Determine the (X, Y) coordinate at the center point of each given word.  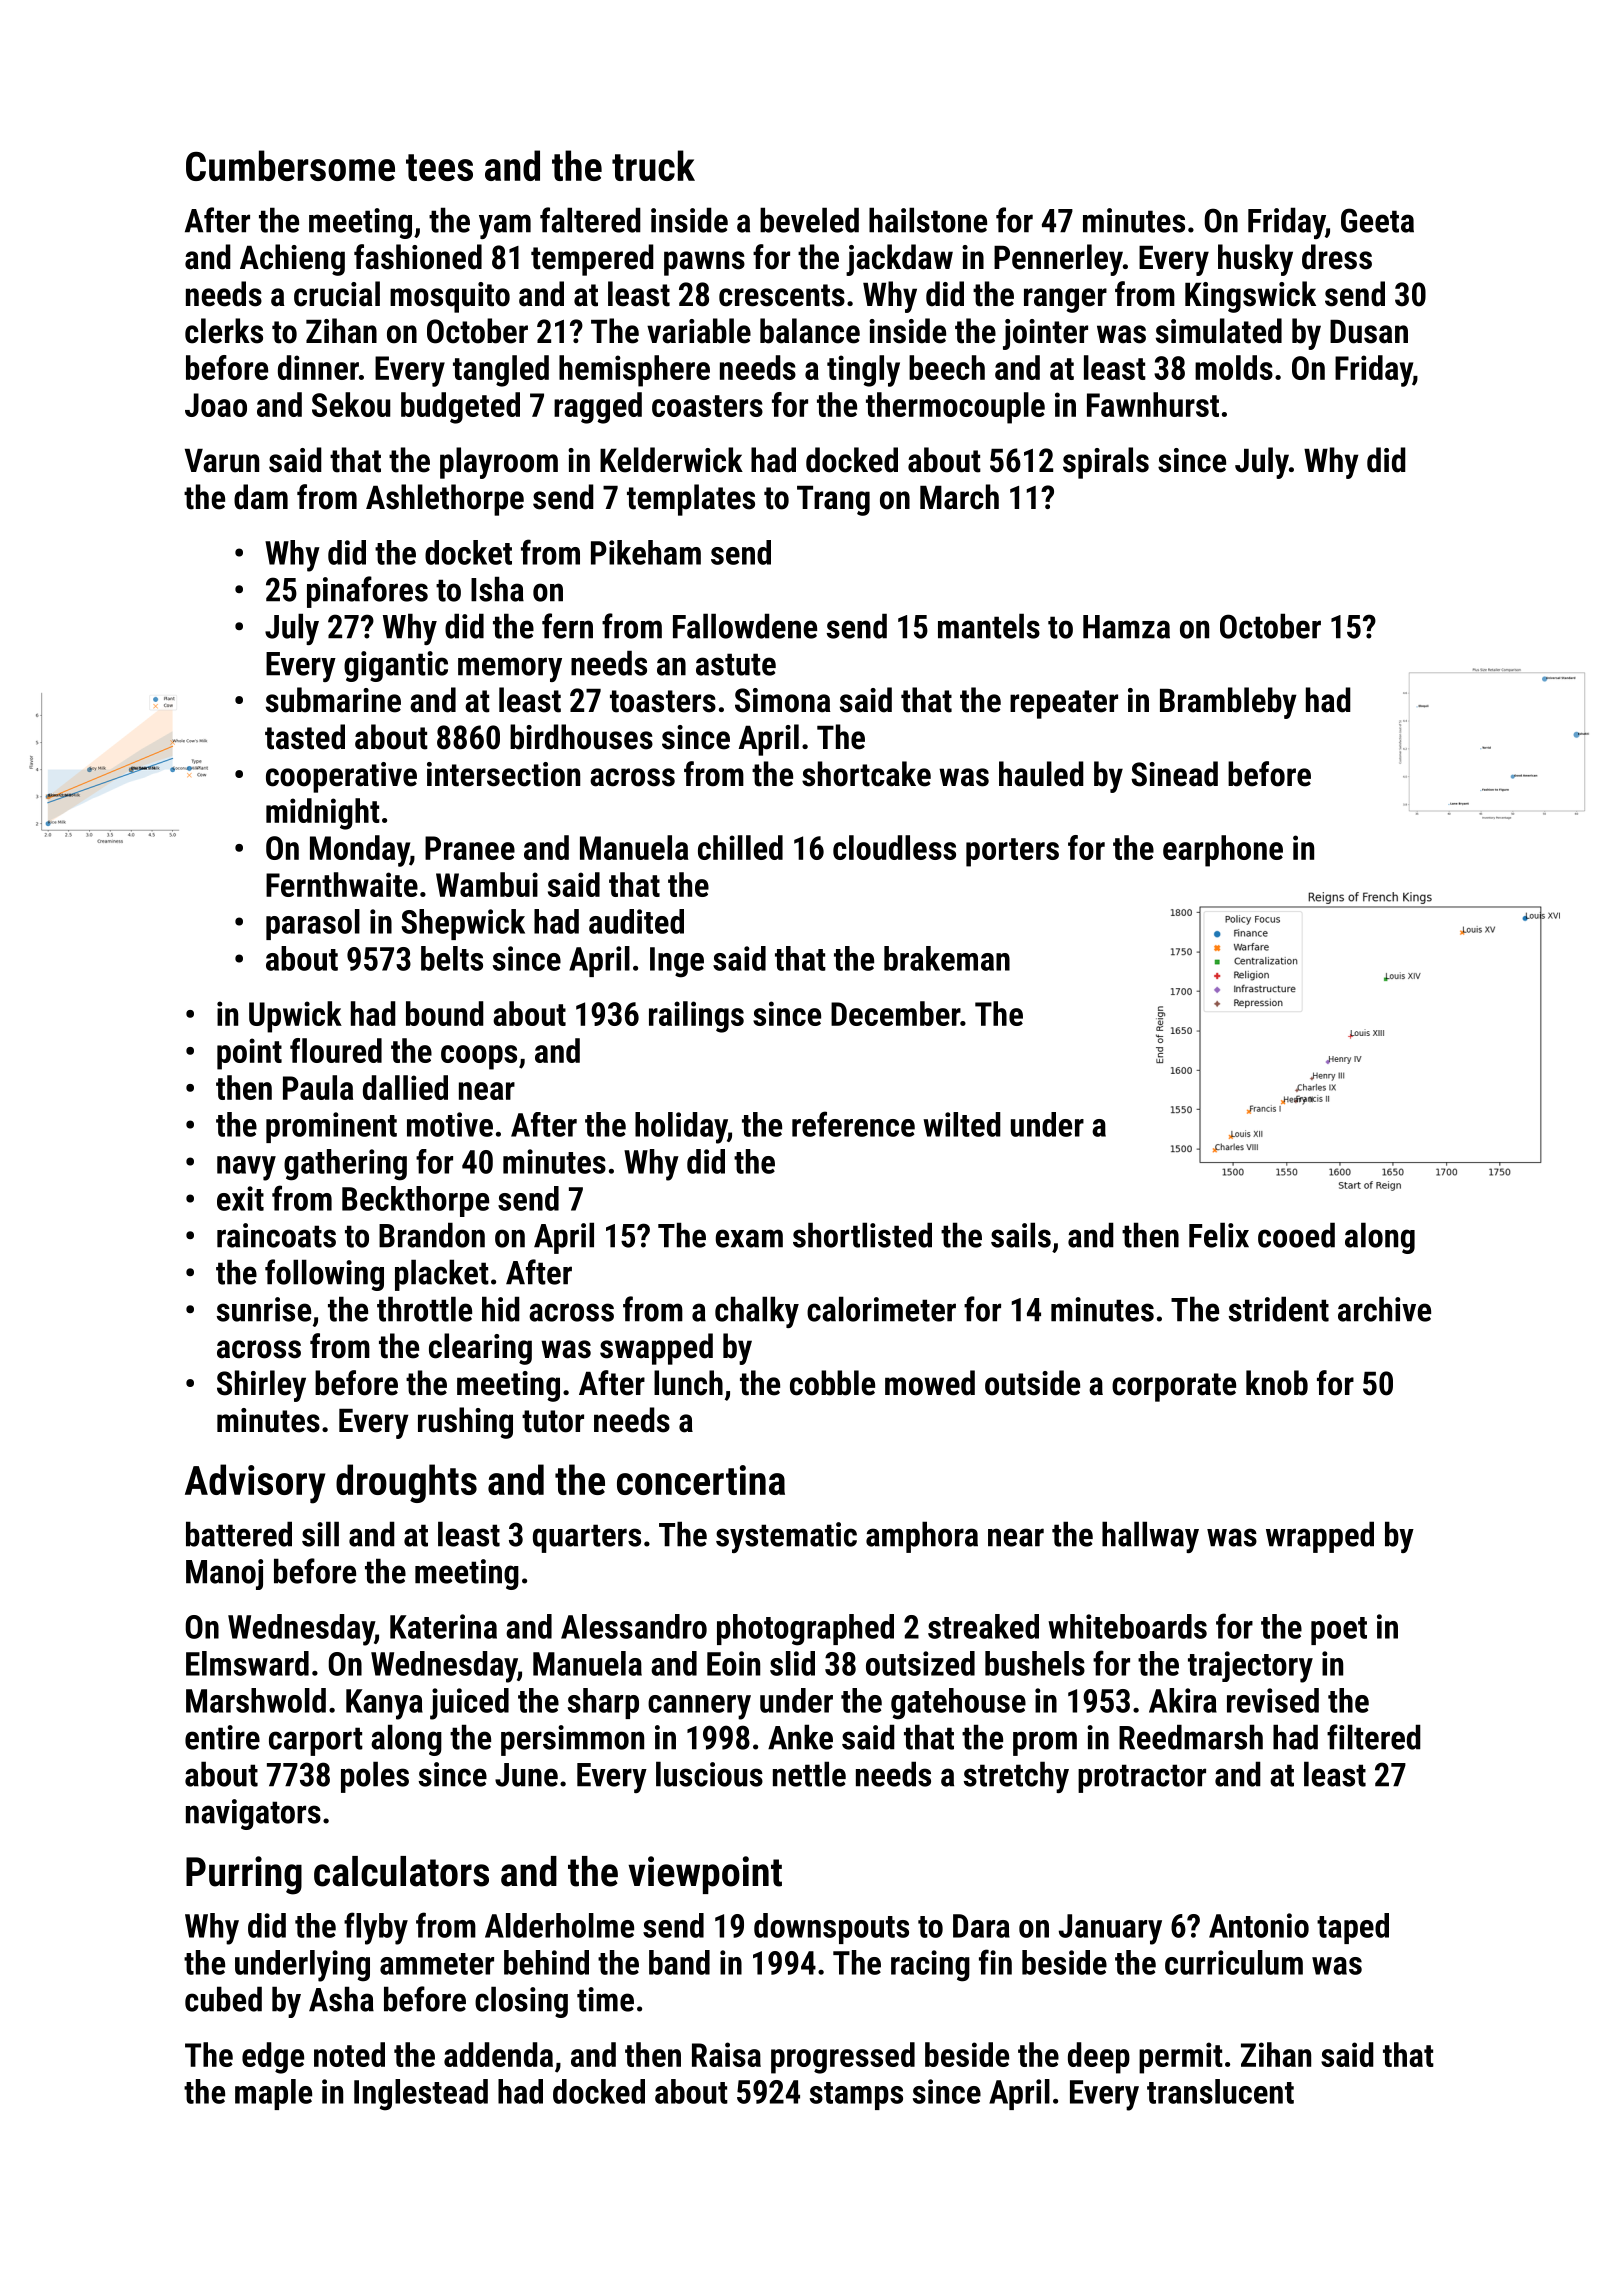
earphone (1223, 851)
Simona (783, 700)
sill (320, 1534)
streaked (983, 1626)
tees (439, 167)
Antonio (1259, 1925)
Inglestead (421, 2095)
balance (810, 331)
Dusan (1369, 331)
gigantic (396, 666)
